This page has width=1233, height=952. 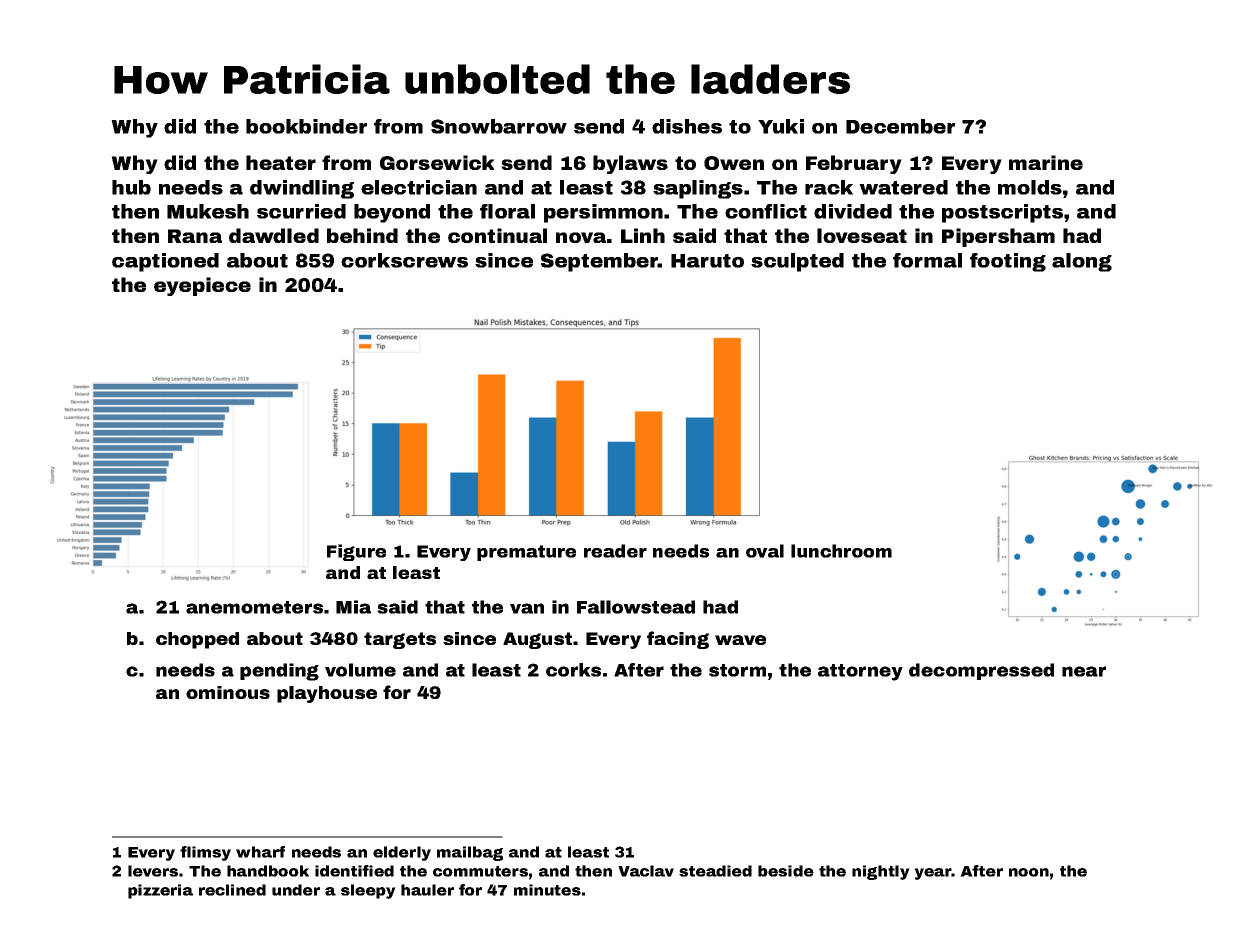 I want to click on eyepiece, so click(x=202, y=286).
